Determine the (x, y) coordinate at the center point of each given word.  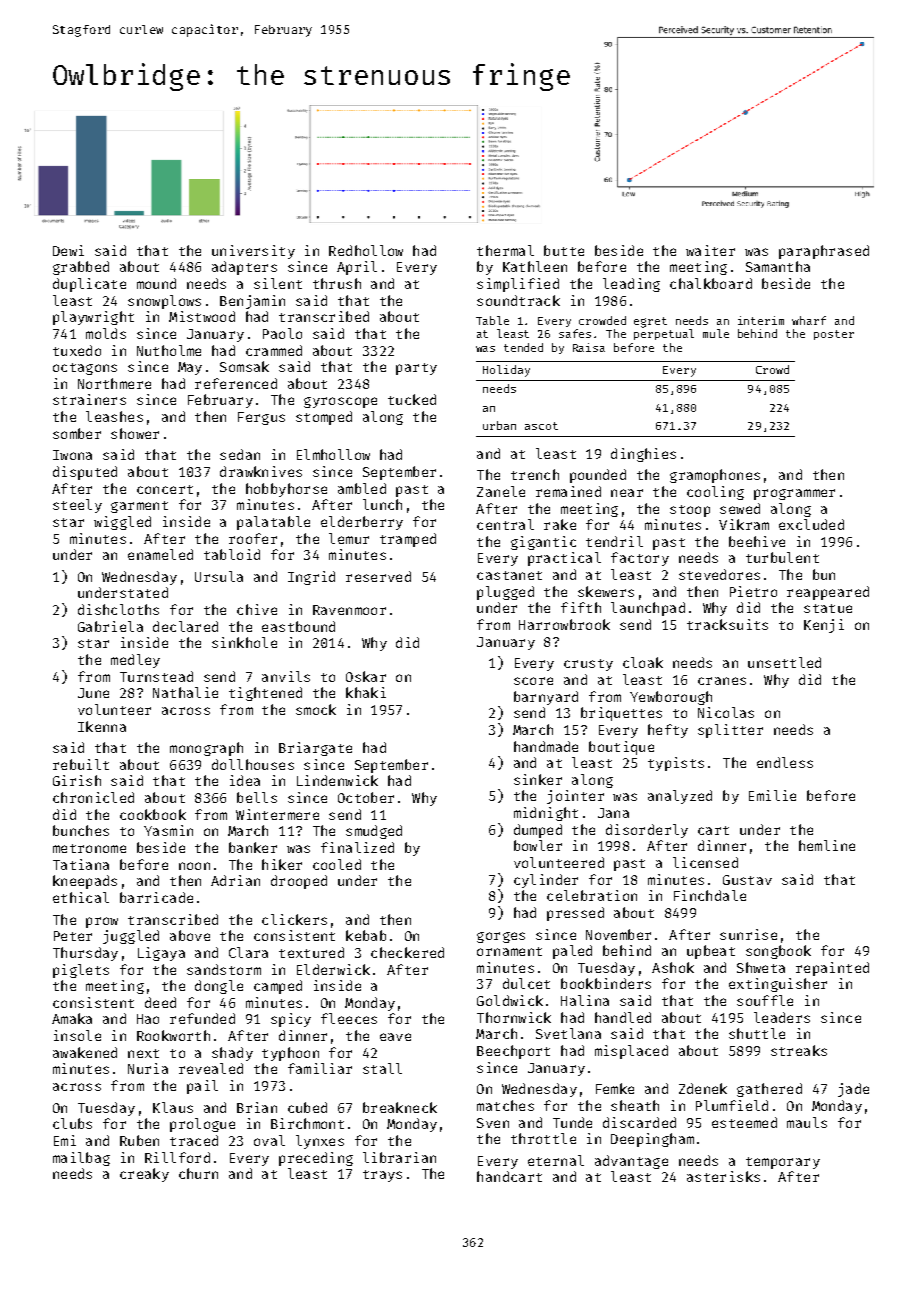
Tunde (572, 1122)
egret (650, 322)
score (533, 681)
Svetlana (568, 1033)
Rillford (177, 1157)
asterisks (723, 1176)
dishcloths (118, 609)
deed (160, 1002)
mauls (807, 1122)
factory (640, 559)
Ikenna (102, 726)
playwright (93, 318)
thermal (505, 250)
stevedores (719, 574)
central (505, 524)
